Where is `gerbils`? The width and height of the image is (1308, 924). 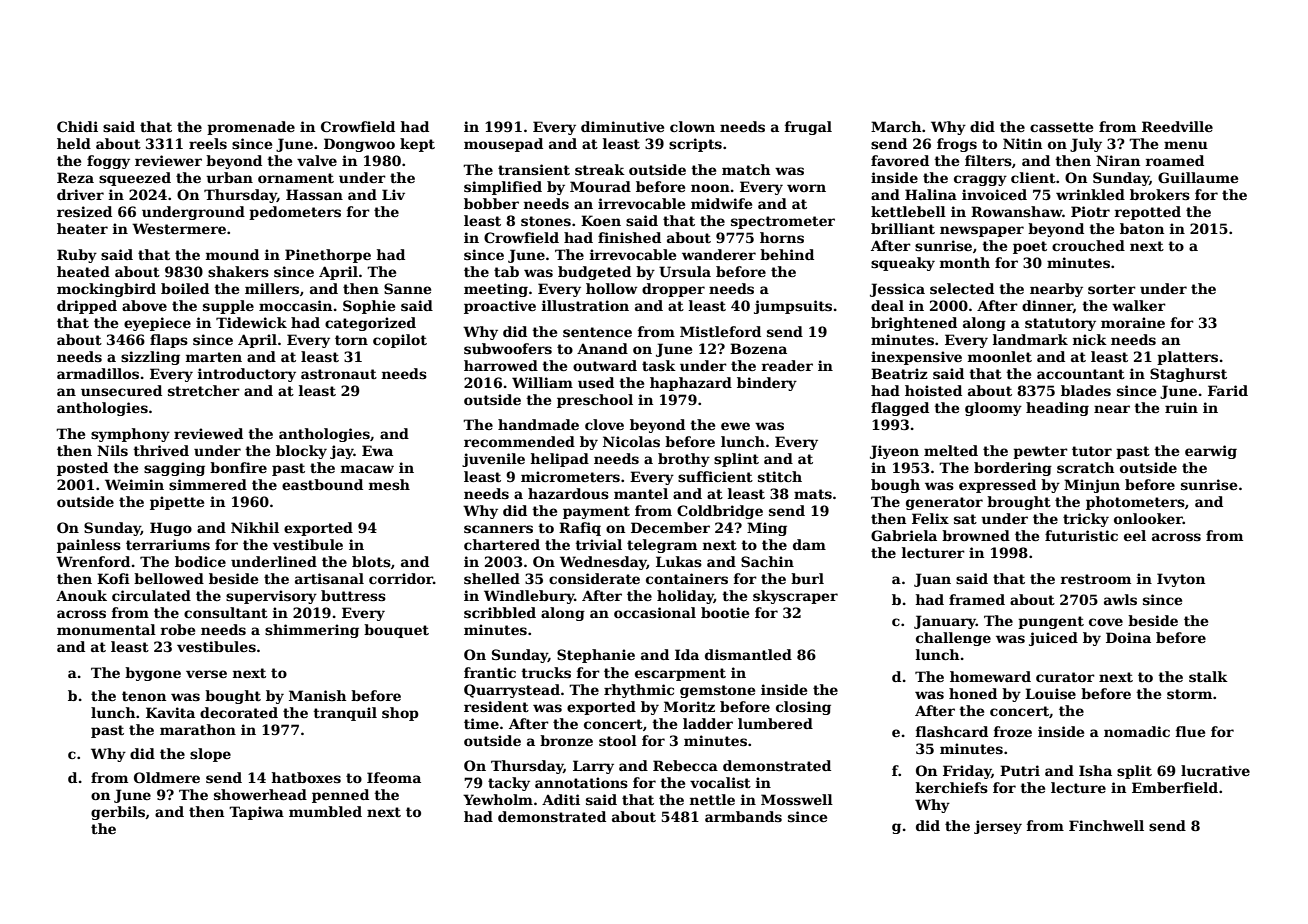 gerbils is located at coordinates (118, 813).
